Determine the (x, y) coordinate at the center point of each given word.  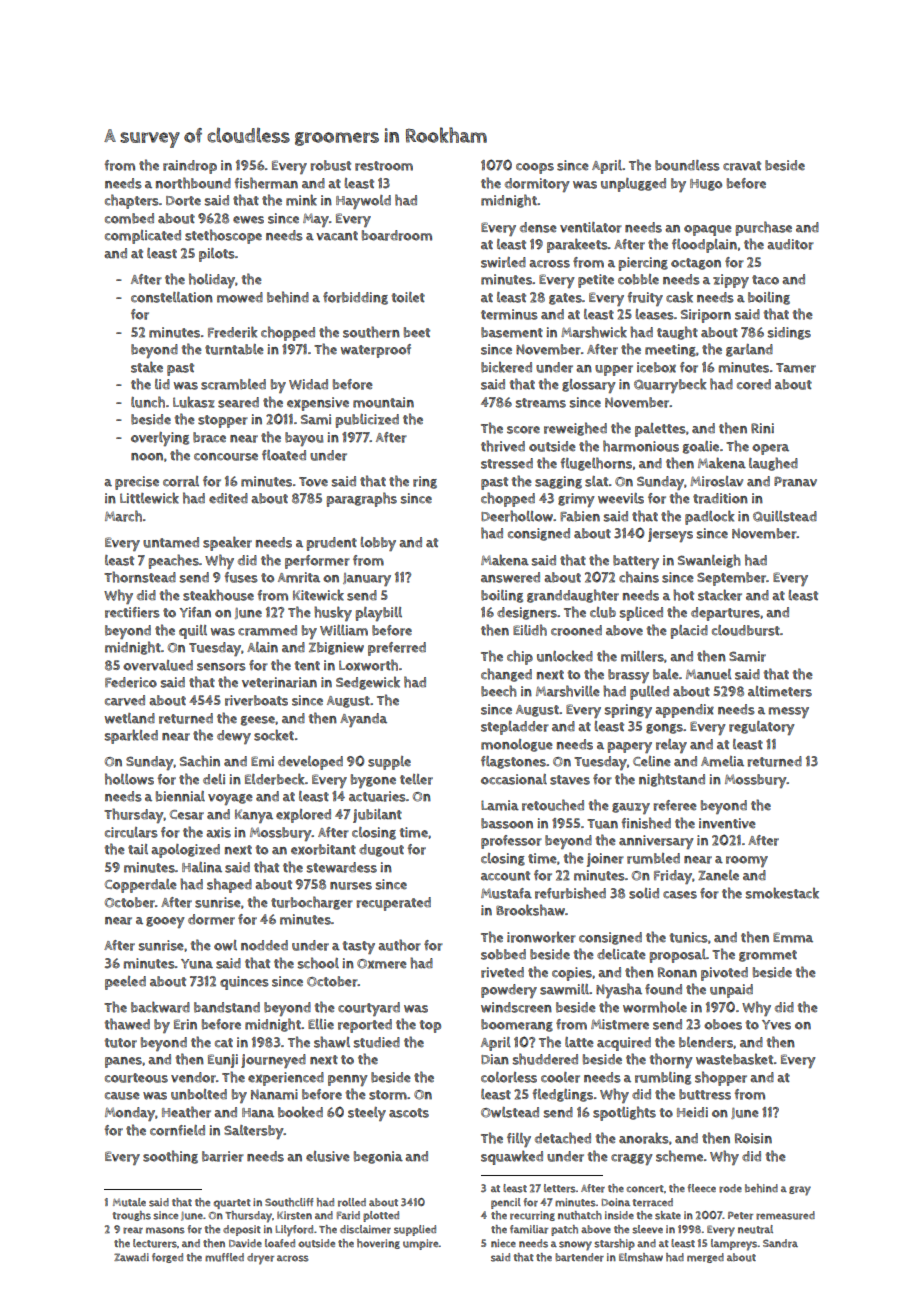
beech (499, 691)
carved (125, 700)
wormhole (655, 1007)
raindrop (190, 167)
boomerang (517, 1025)
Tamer (796, 368)
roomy (747, 861)
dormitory (537, 185)
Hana (258, 1113)
